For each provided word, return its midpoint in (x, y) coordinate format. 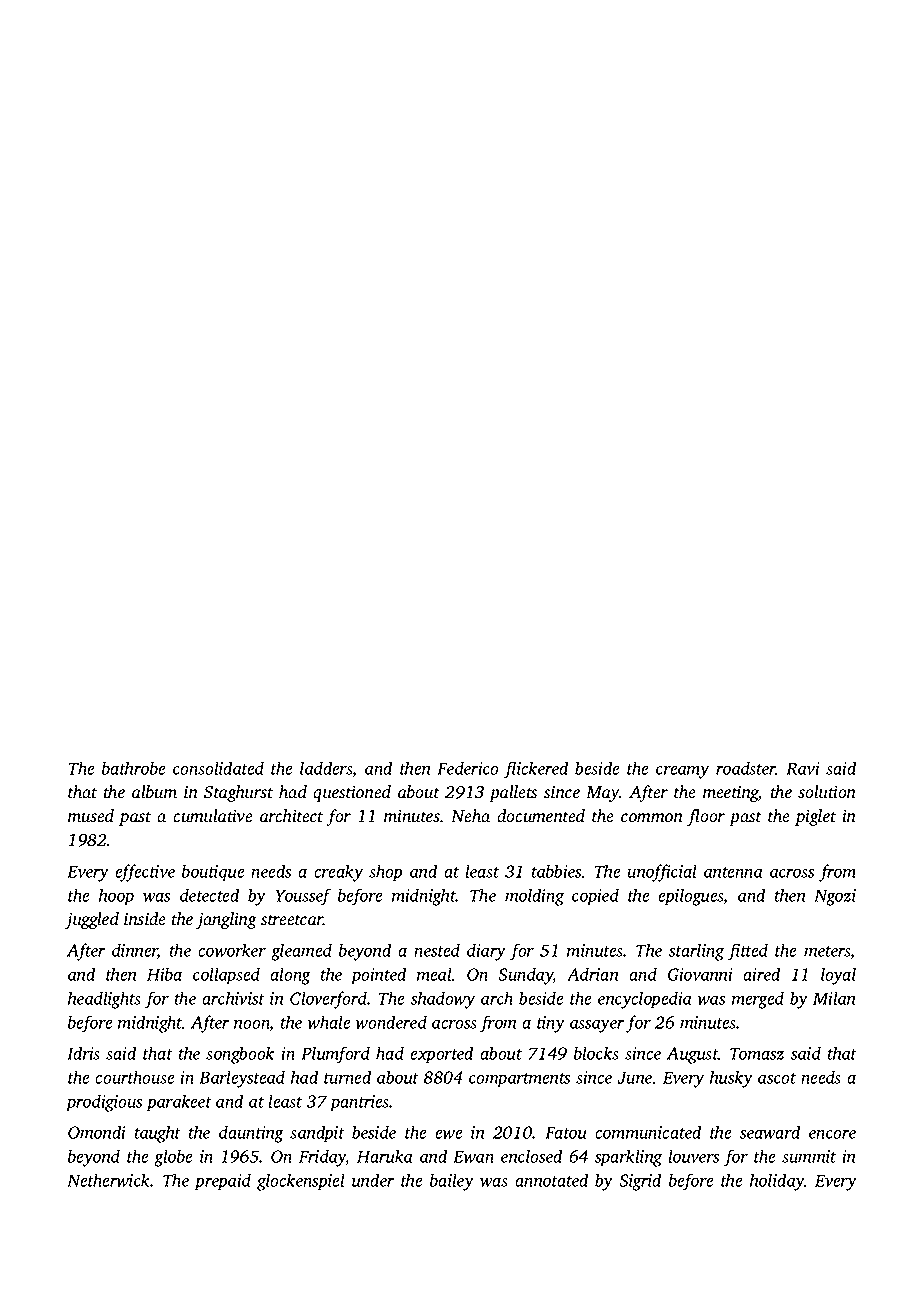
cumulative (213, 816)
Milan (834, 998)
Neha (470, 816)
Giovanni (700, 974)
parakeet (179, 1103)
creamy (682, 772)
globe (173, 1158)
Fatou (566, 1132)
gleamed (301, 952)
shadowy (443, 1000)
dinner (135, 951)
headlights (104, 1000)
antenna (733, 872)
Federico (468, 768)
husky (731, 1079)
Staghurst (238, 793)
